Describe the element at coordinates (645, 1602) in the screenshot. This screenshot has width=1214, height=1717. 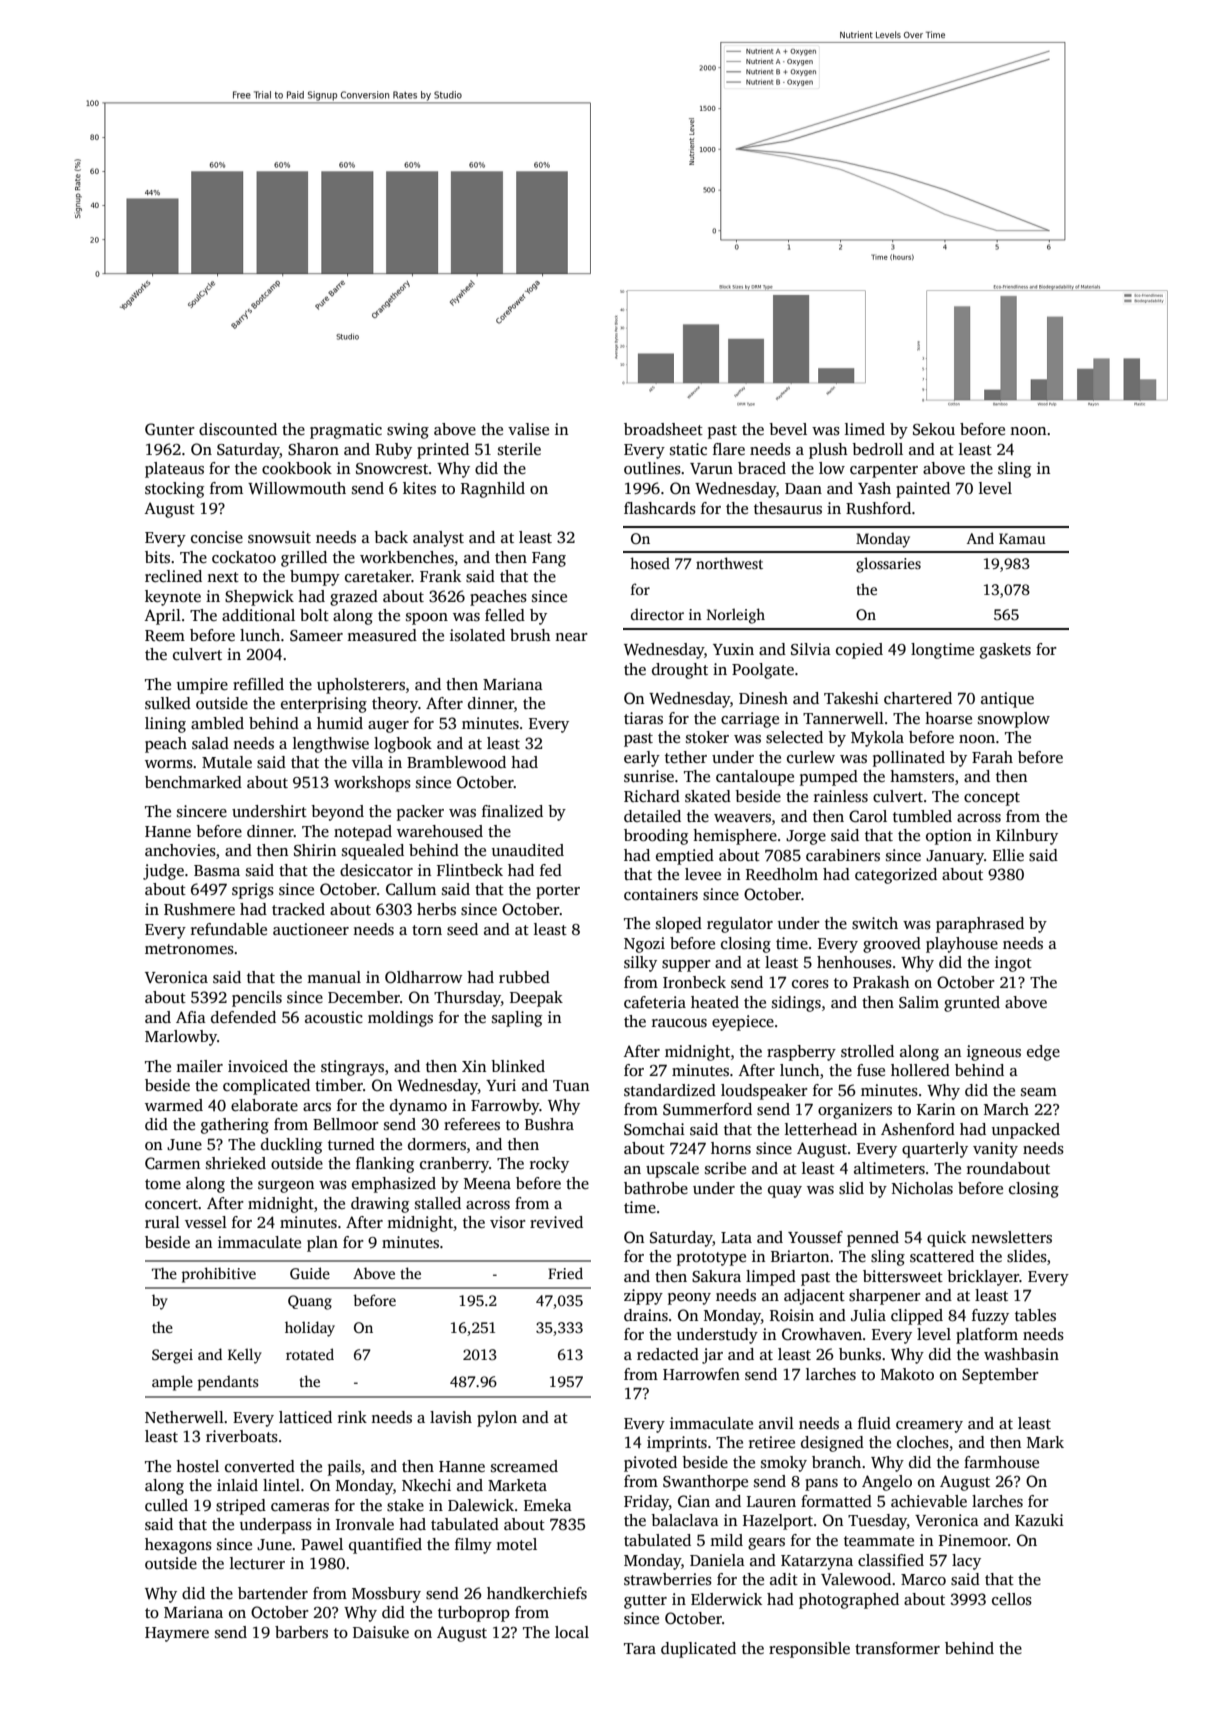
I see `gutter` at that location.
